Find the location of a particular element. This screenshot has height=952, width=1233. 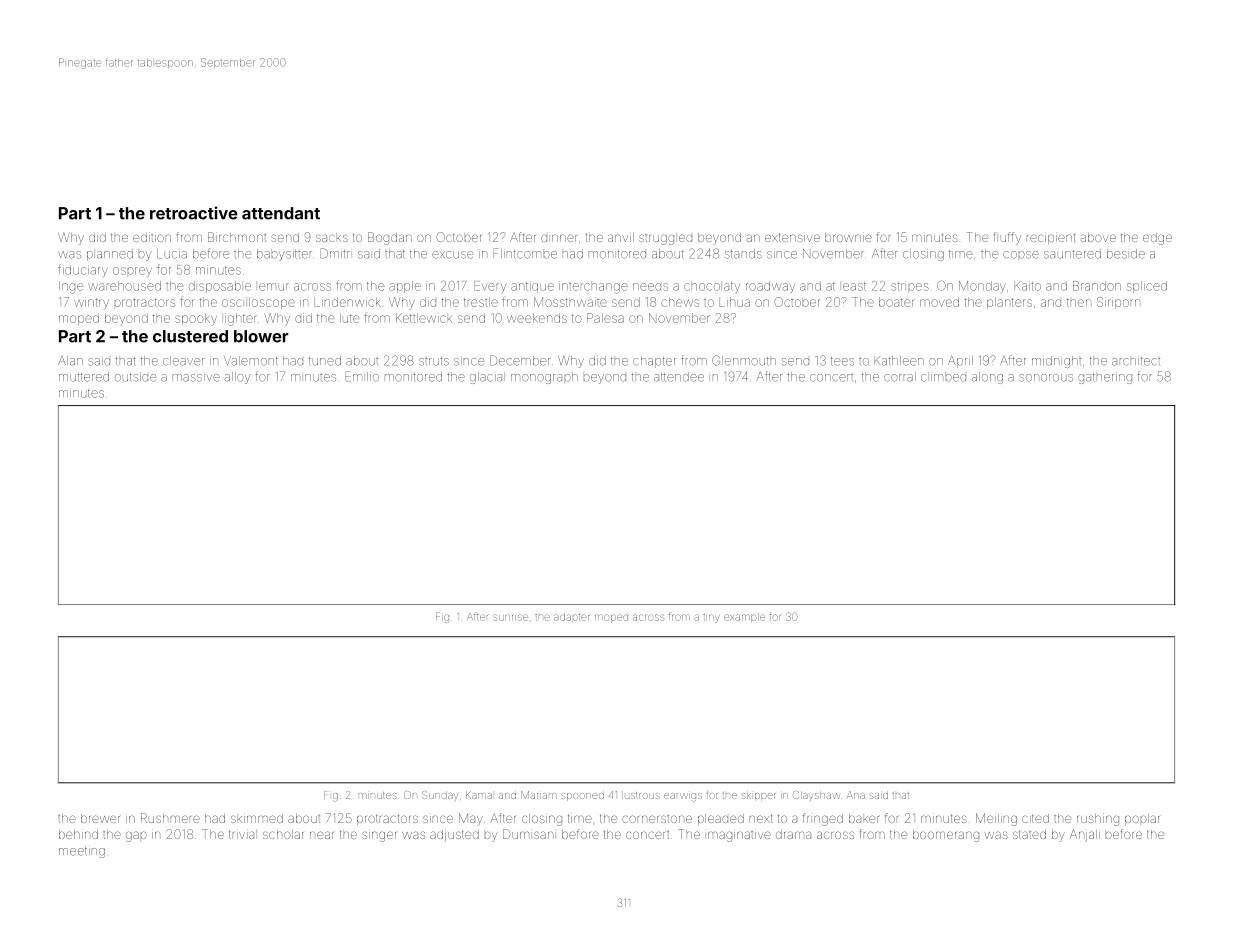

fluffy is located at coordinates (1007, 238).
